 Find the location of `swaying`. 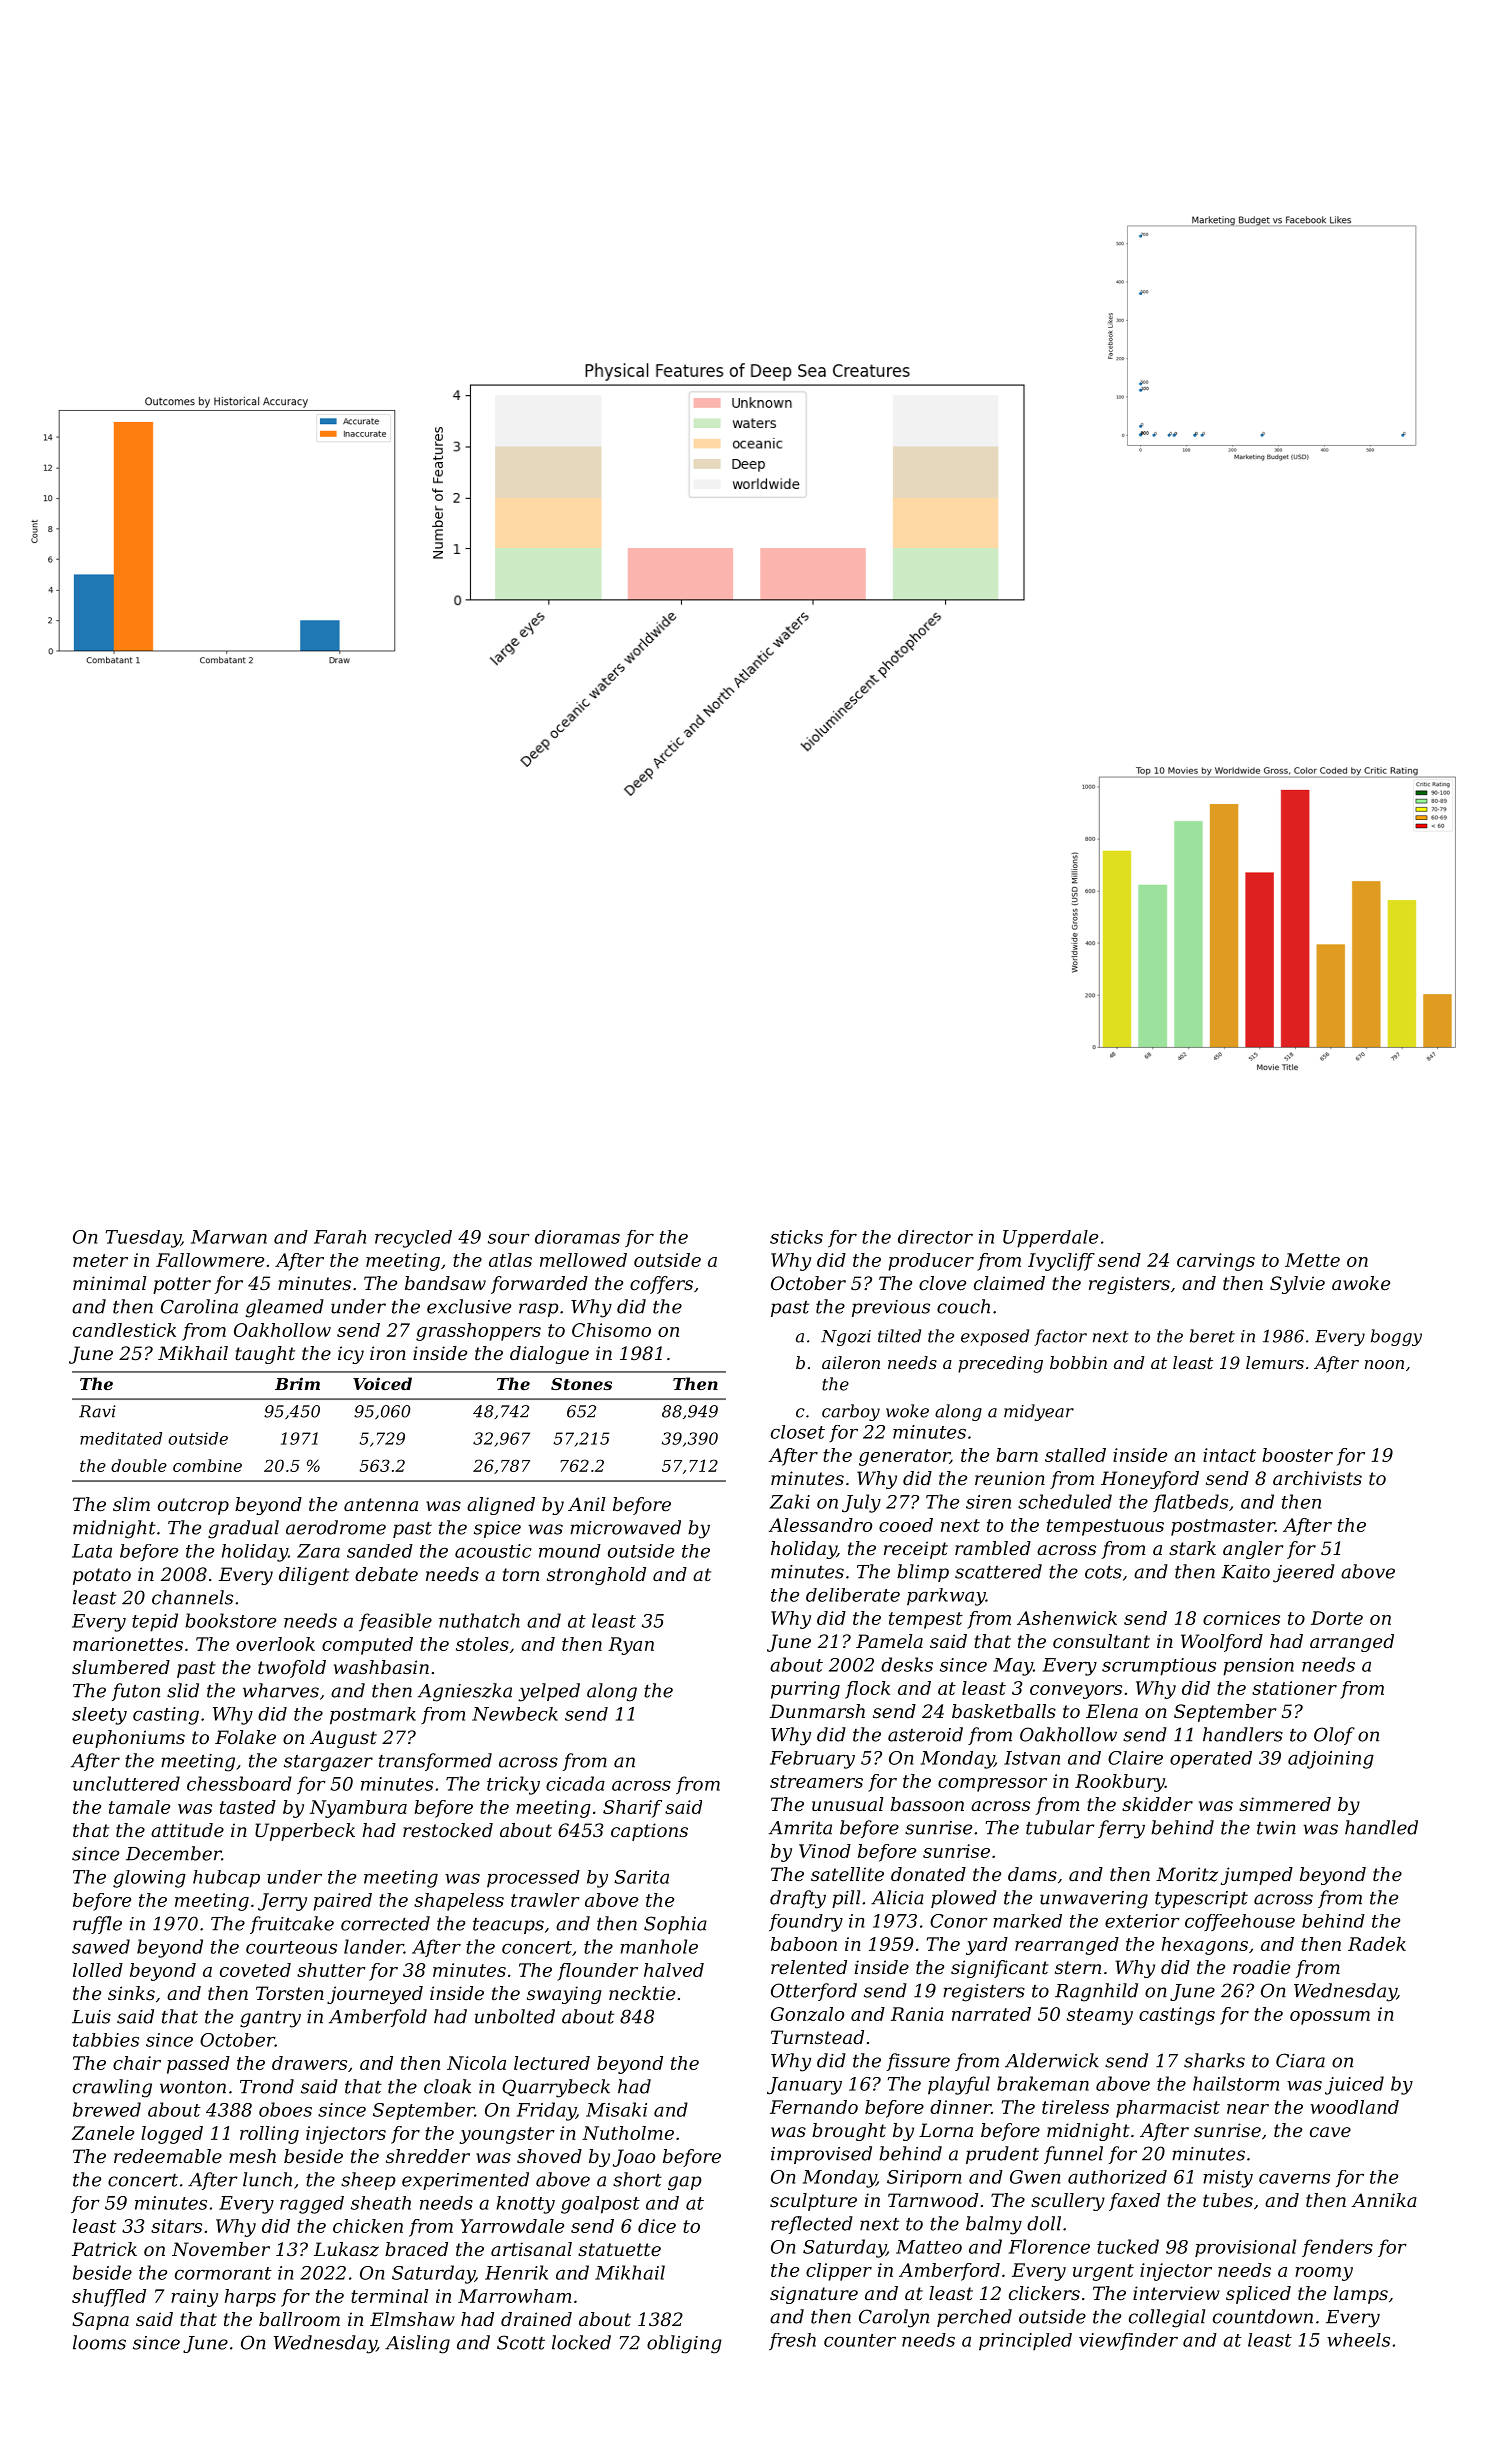

swaying is located at coordinates (564, 1995).
